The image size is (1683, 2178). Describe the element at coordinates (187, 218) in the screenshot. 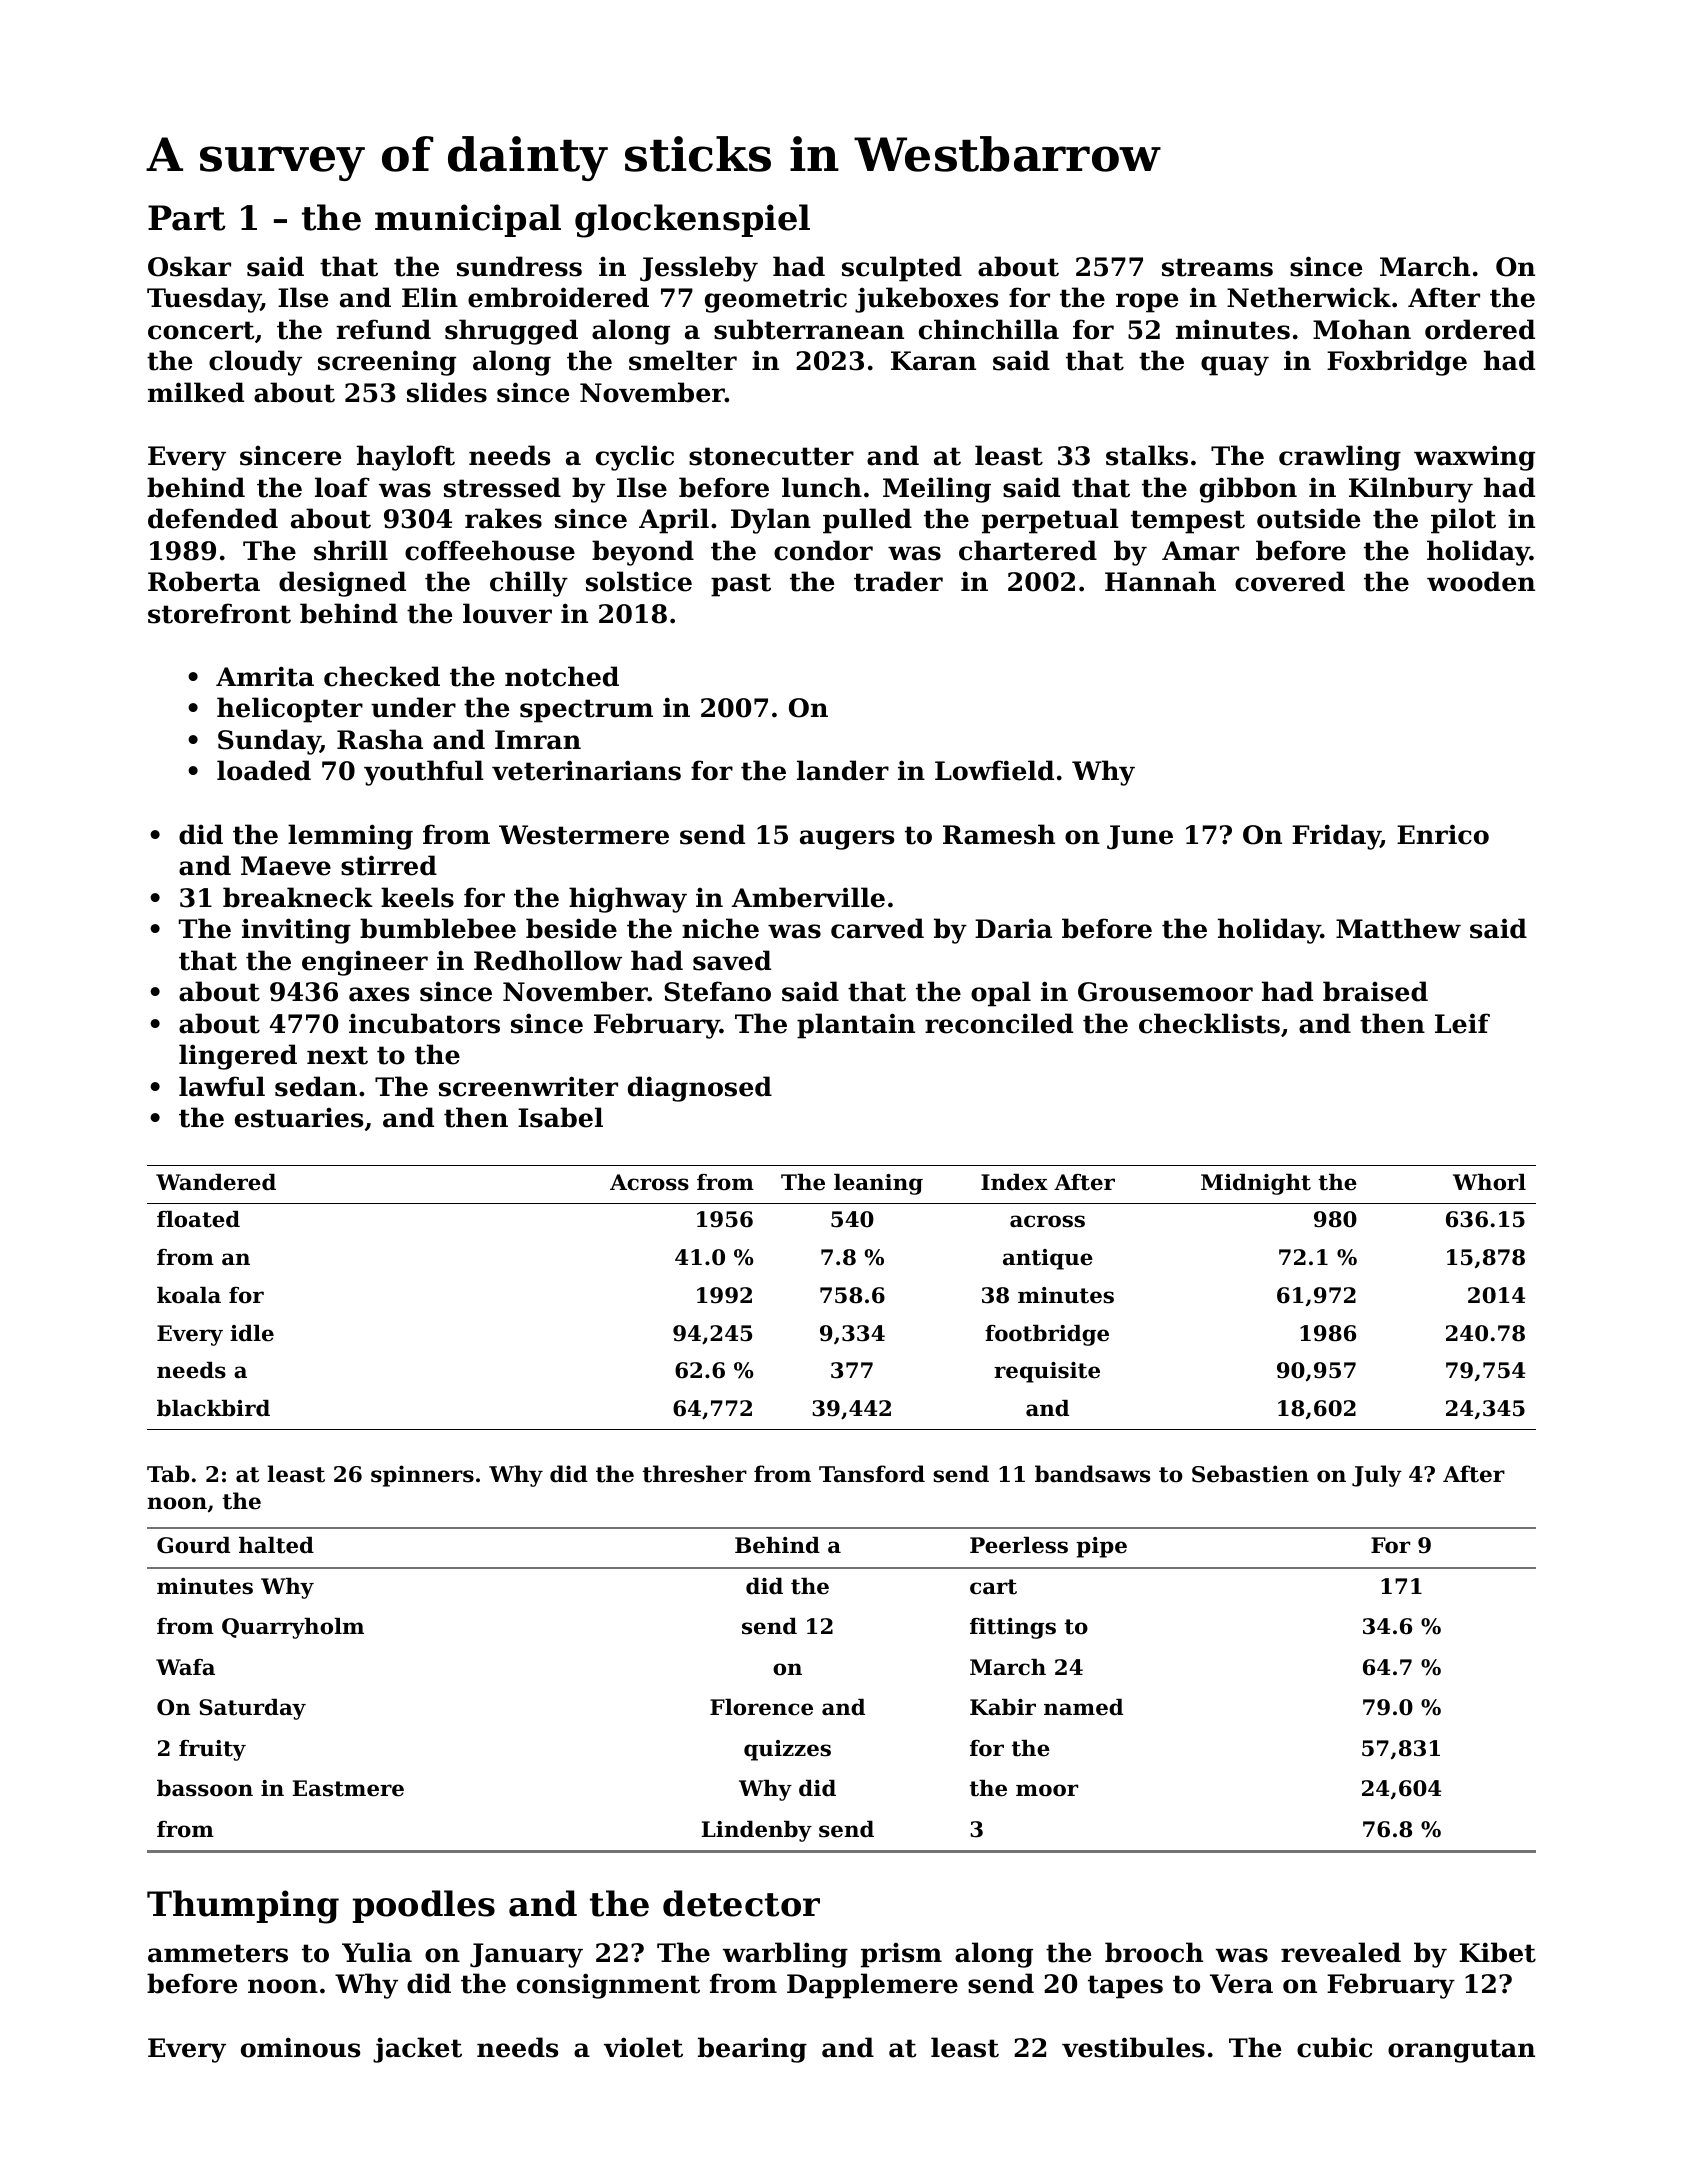

I see `Part` at that location.
